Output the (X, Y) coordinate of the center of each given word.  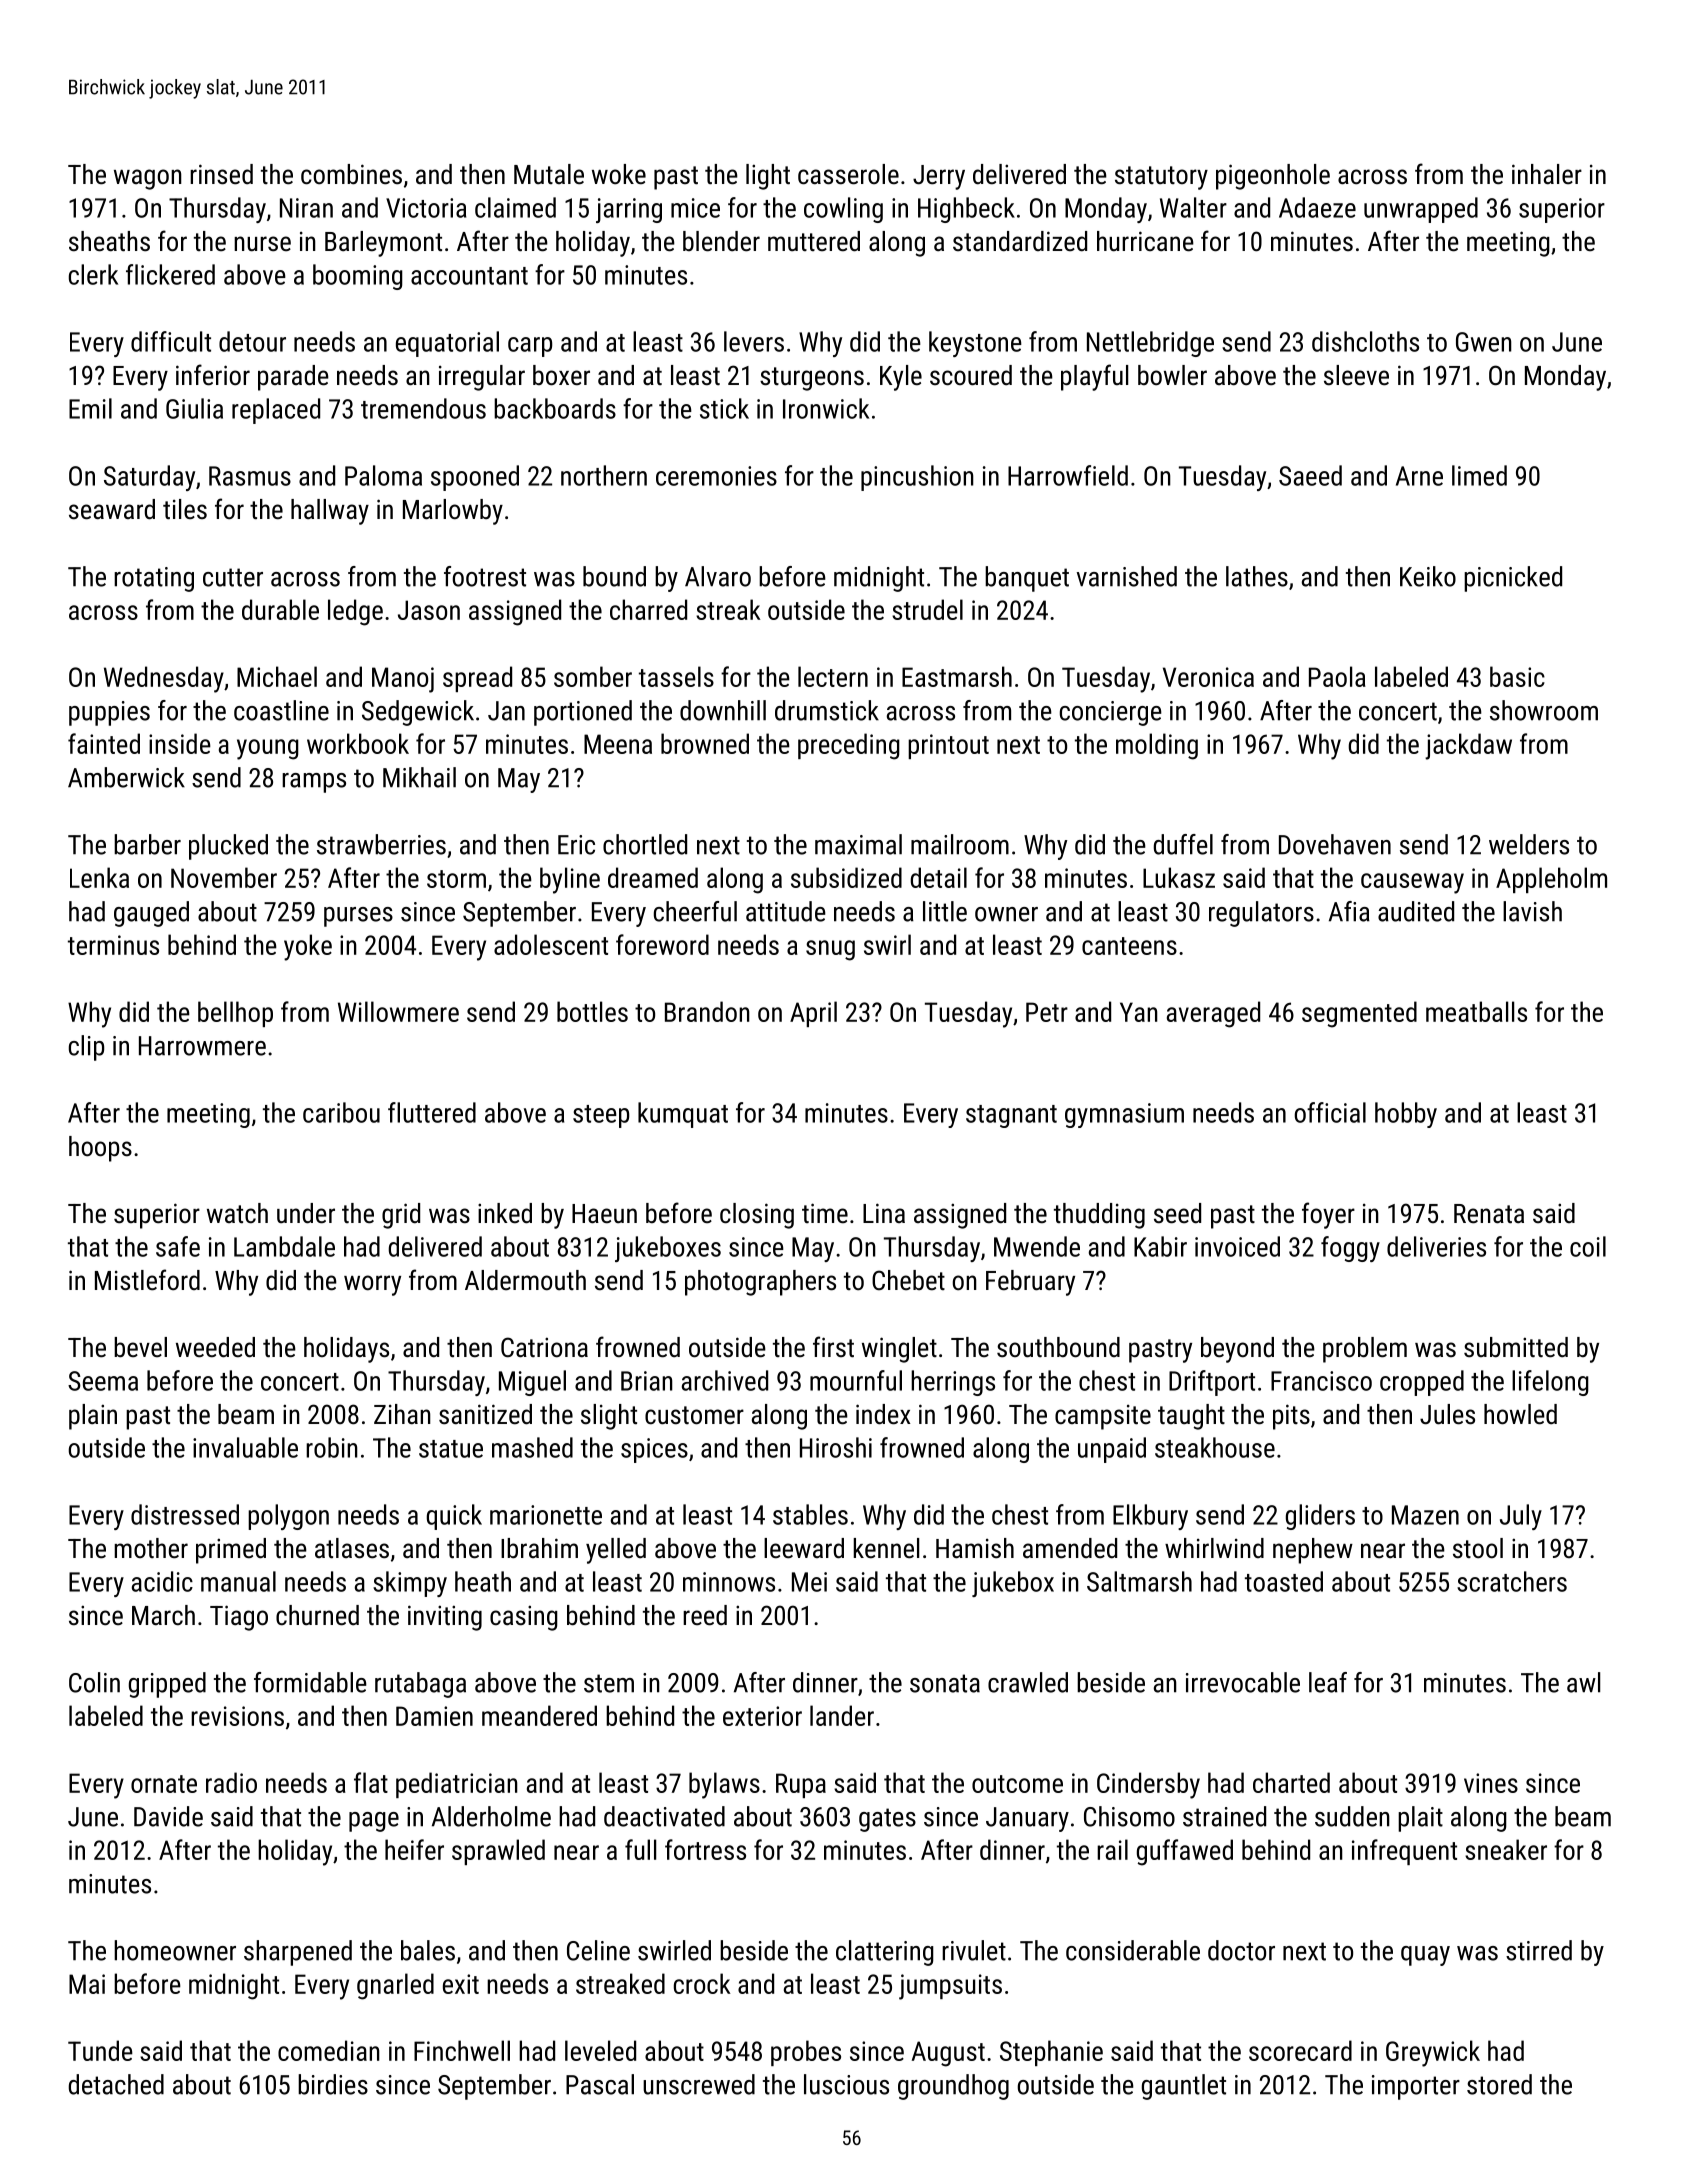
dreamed (653, 877)
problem (1365, 1350)
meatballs (1476, 1011)
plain (93, 1417)
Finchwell (462, 2050)
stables (810, 1514)
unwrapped (1421, 210)
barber (147, 844)
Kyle (901, 378)
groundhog (953, 2087)
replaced (276, 411)
